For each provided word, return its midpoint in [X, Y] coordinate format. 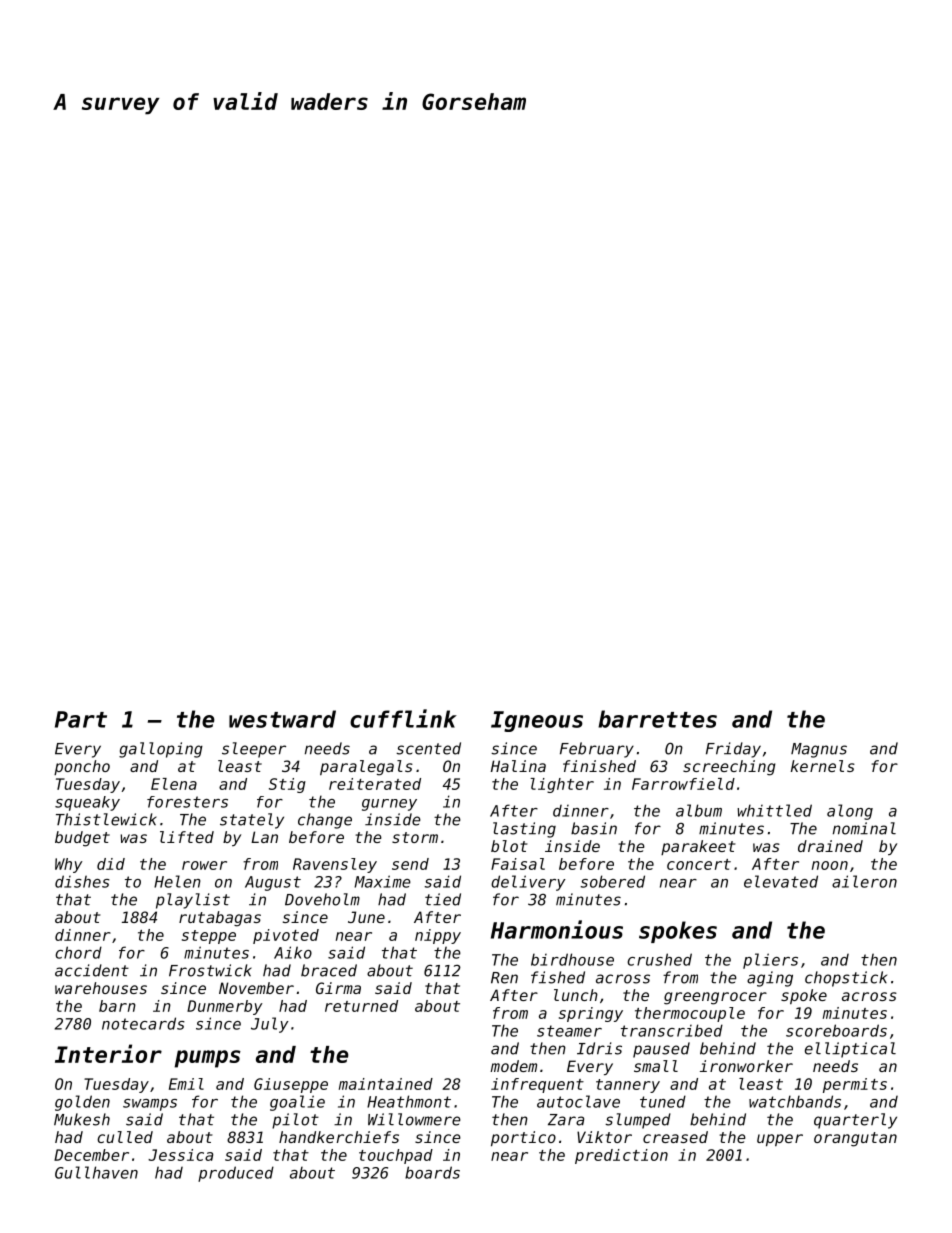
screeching [729, 768]
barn [117, 1006]
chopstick [846, 979]
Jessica [180, 1155]
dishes [82, 881]
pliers [770, 961]
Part [81, 719]
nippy [438, 936]
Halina [518, 766]
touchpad [396, 1156]
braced [329, 970]
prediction [621, 1156]
